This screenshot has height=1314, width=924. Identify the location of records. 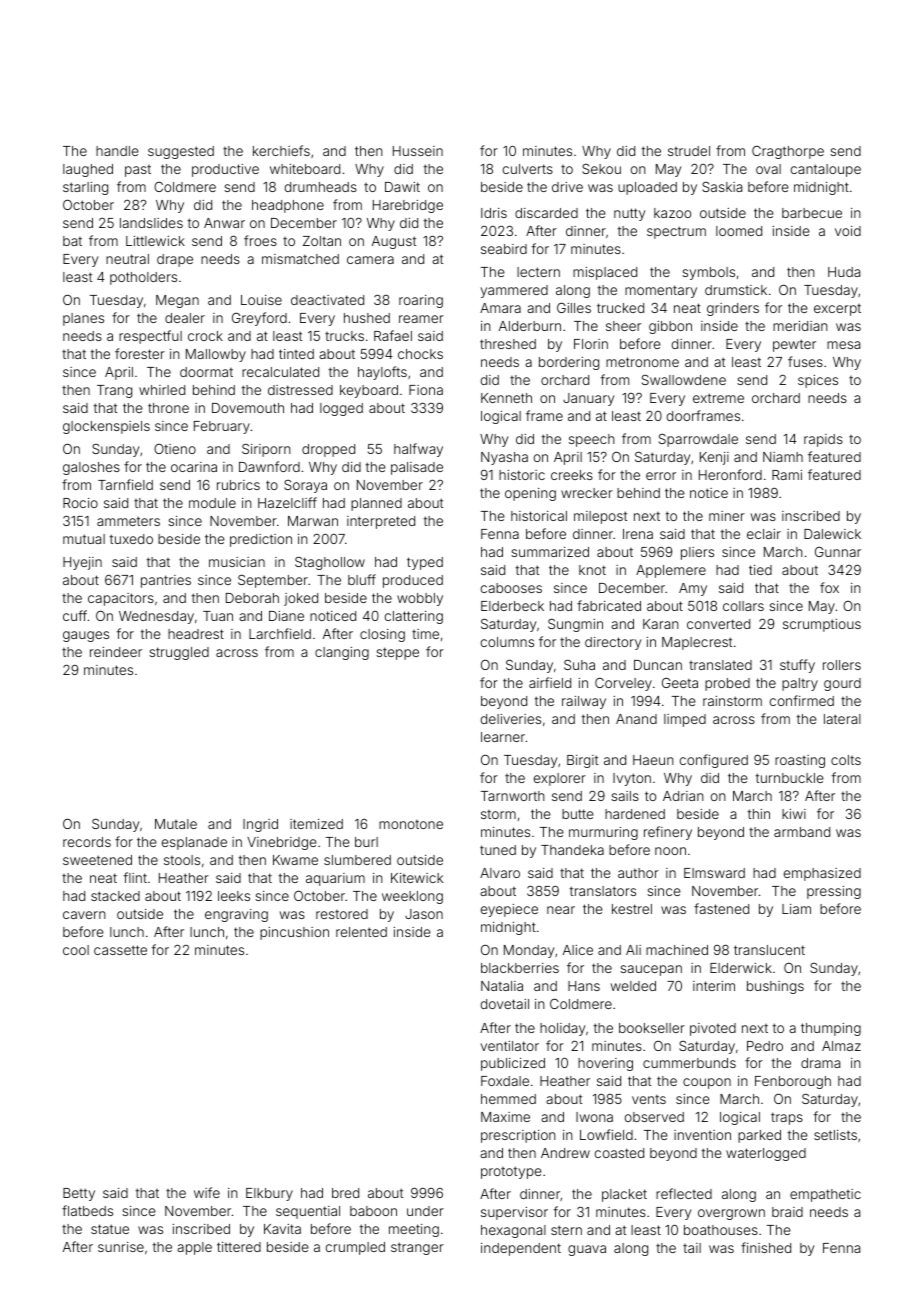
(87, 842).
